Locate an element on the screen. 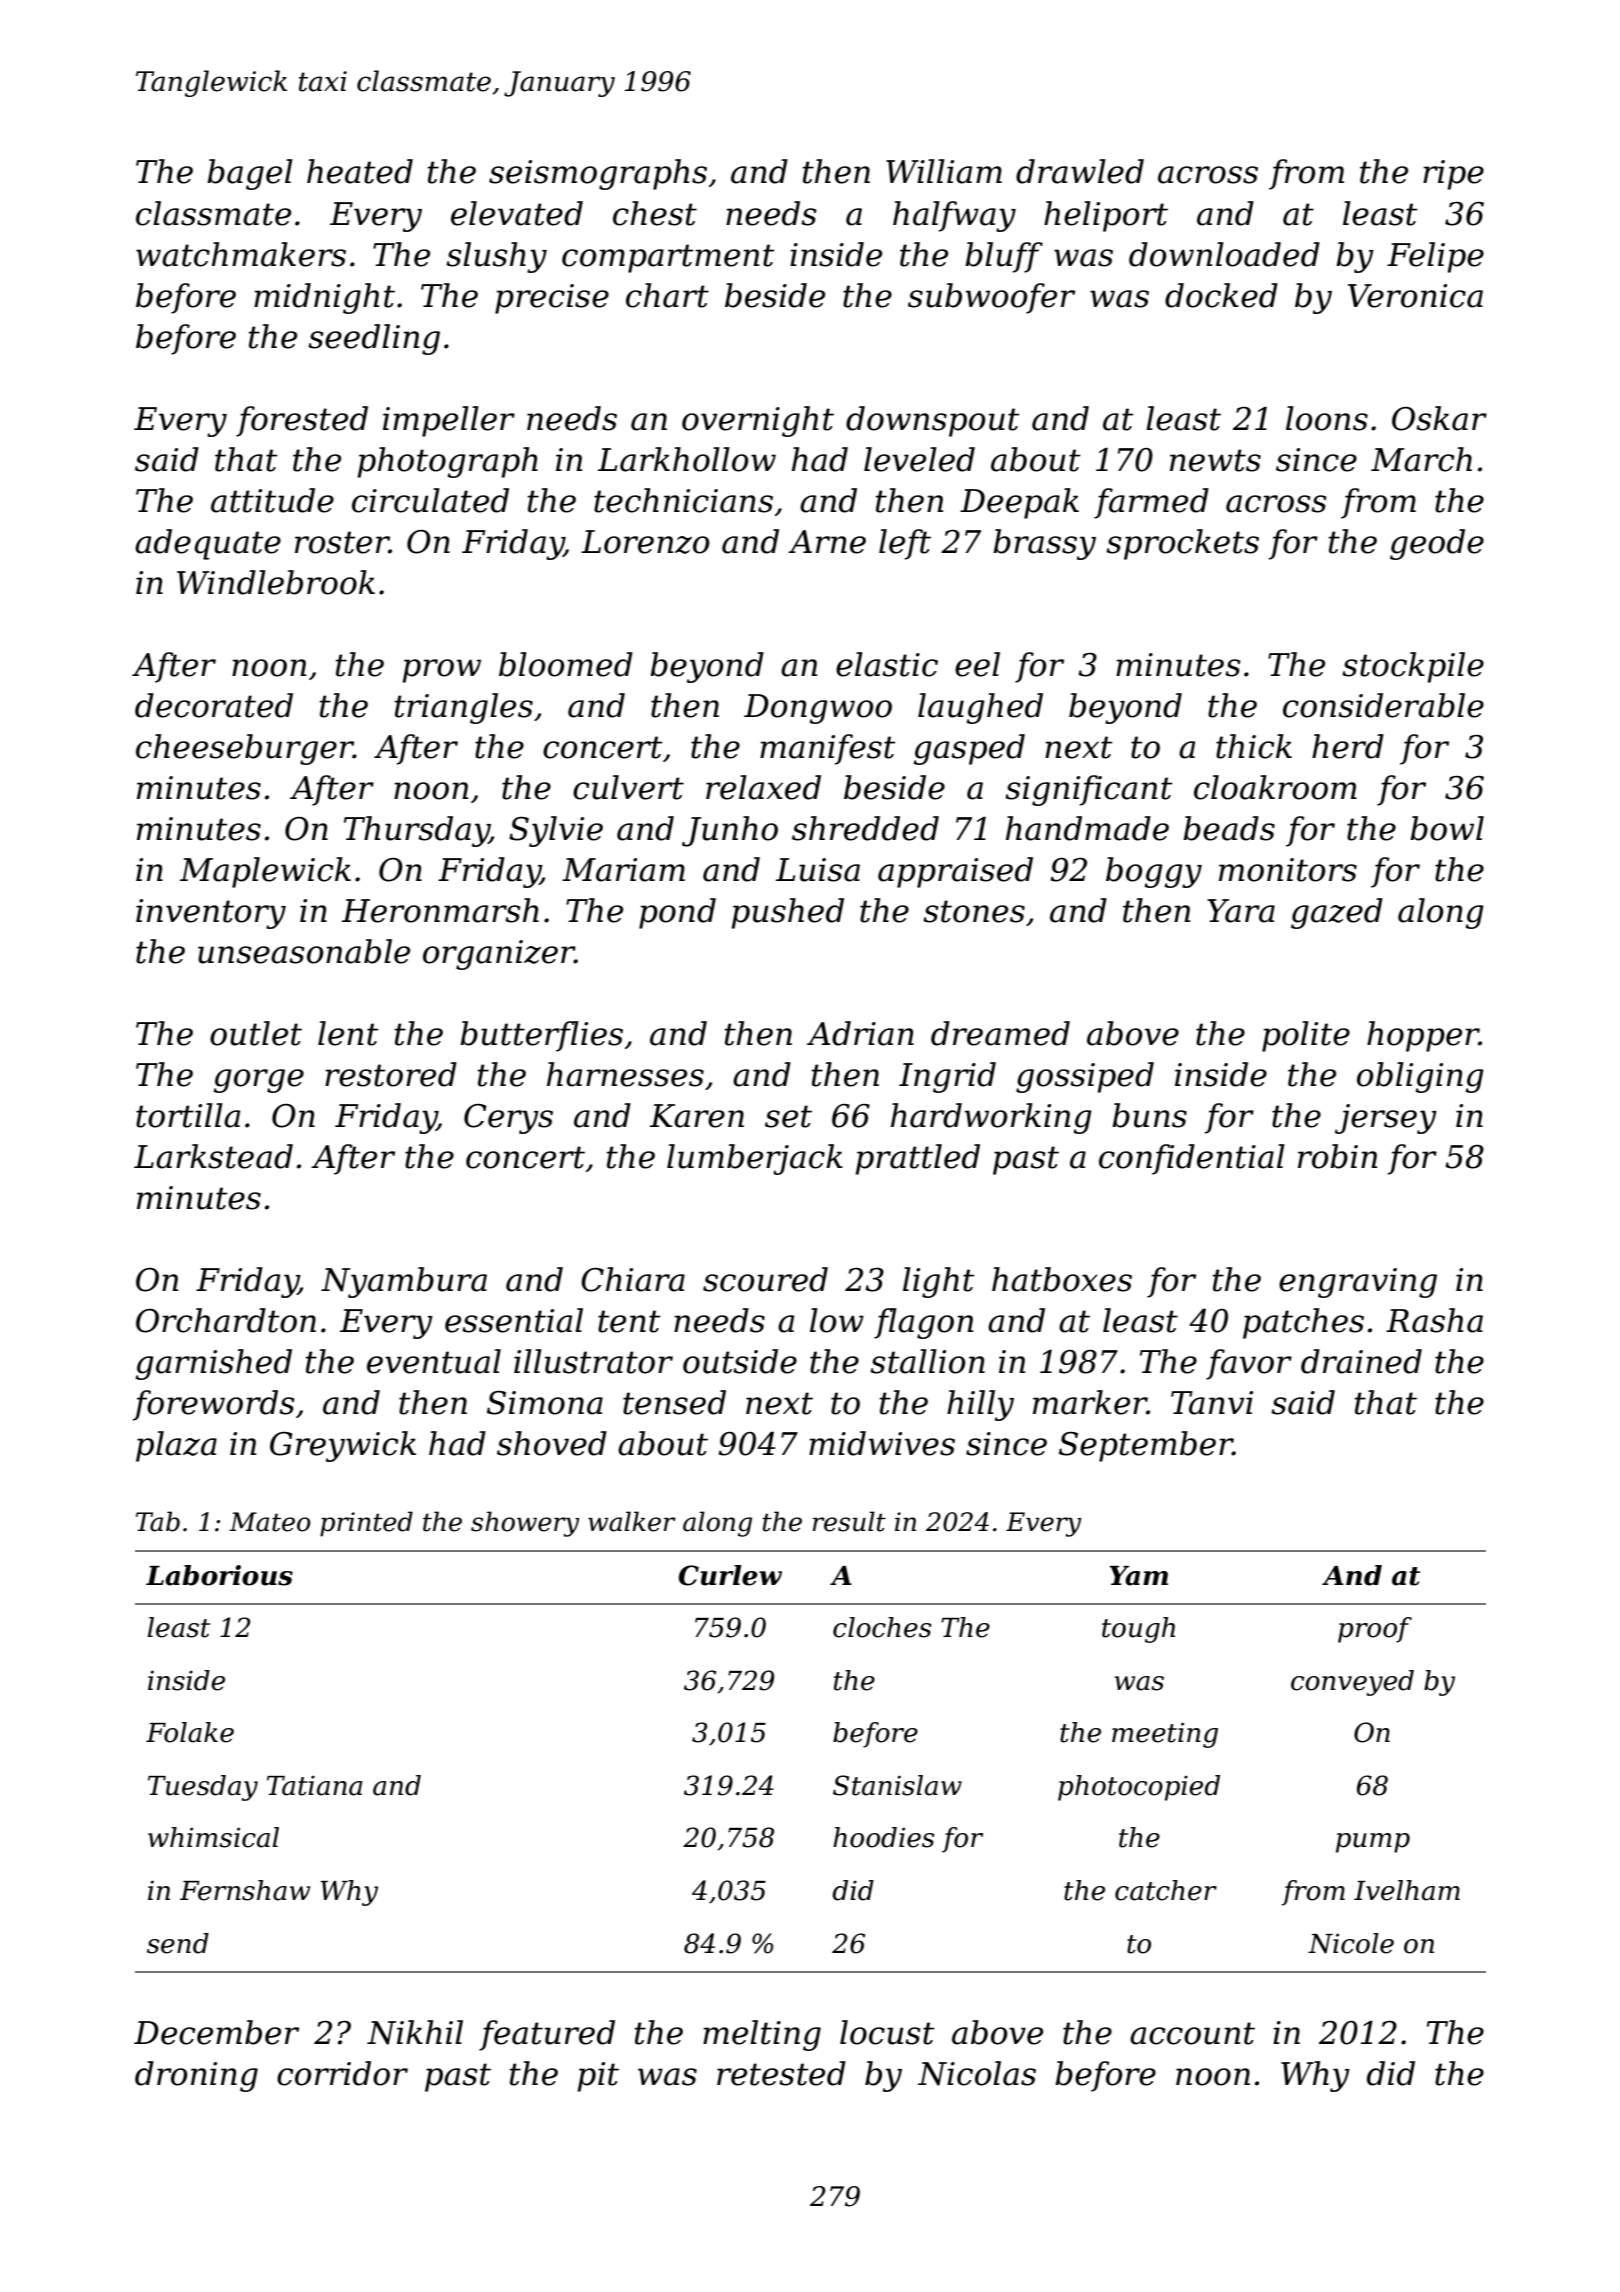  plaza is located at coordinates (176, 1446).
